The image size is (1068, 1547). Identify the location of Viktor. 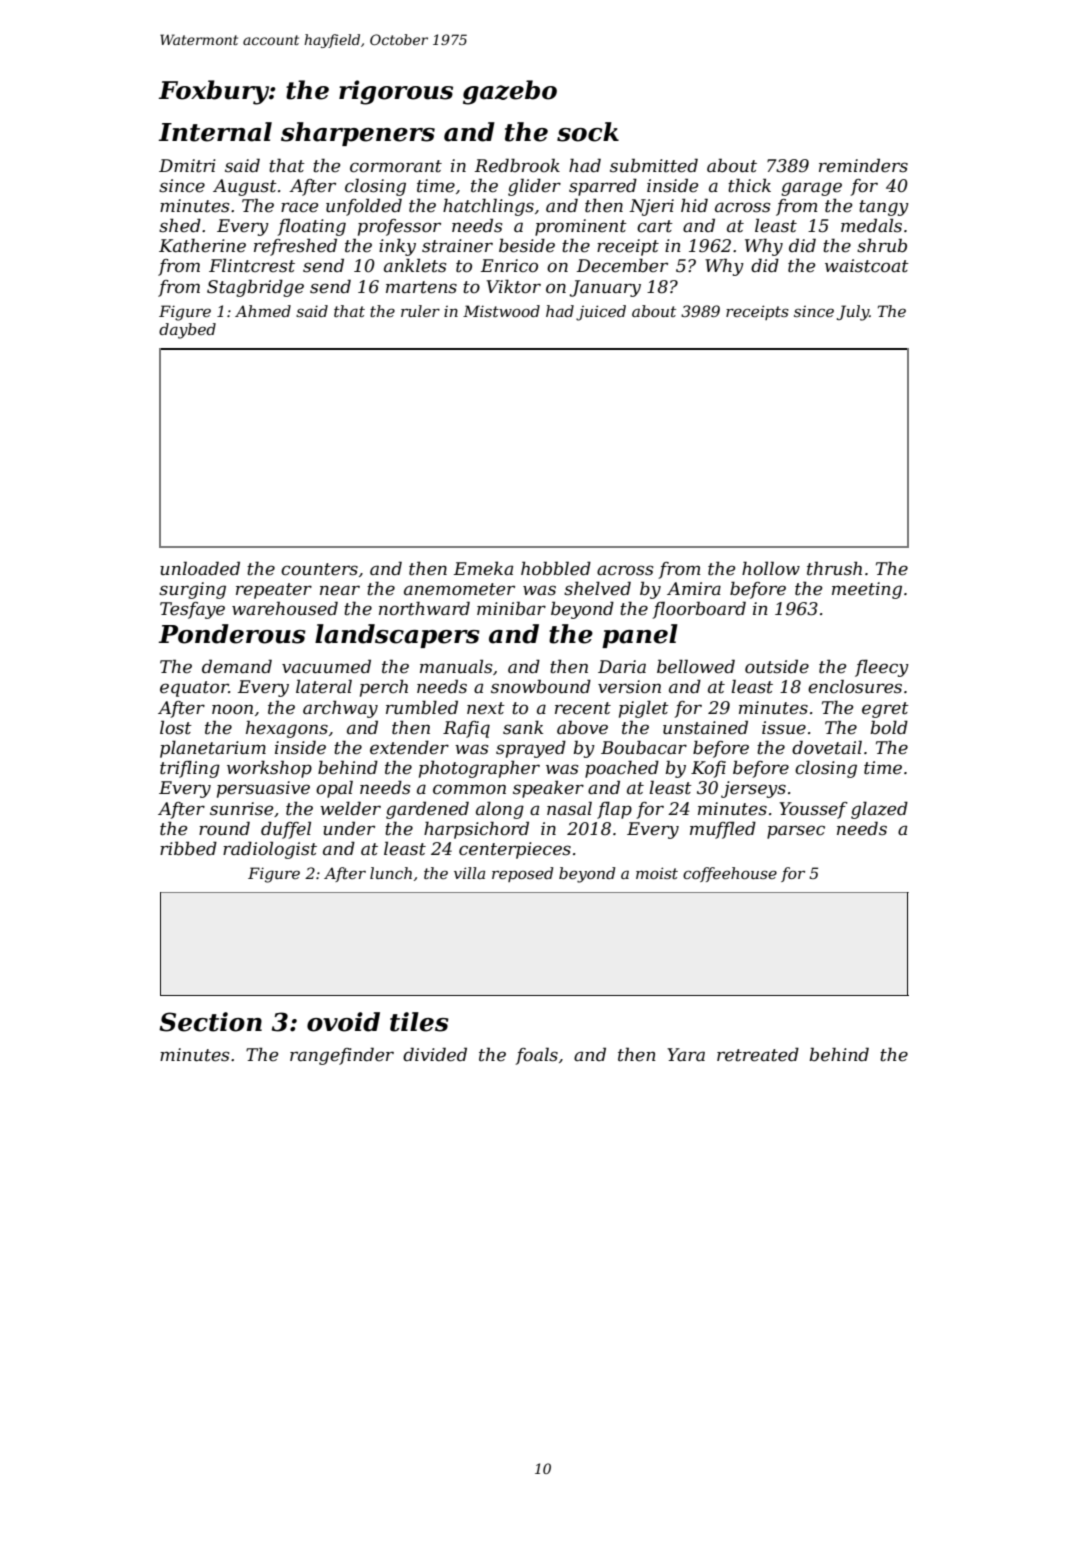
(513, 286).
